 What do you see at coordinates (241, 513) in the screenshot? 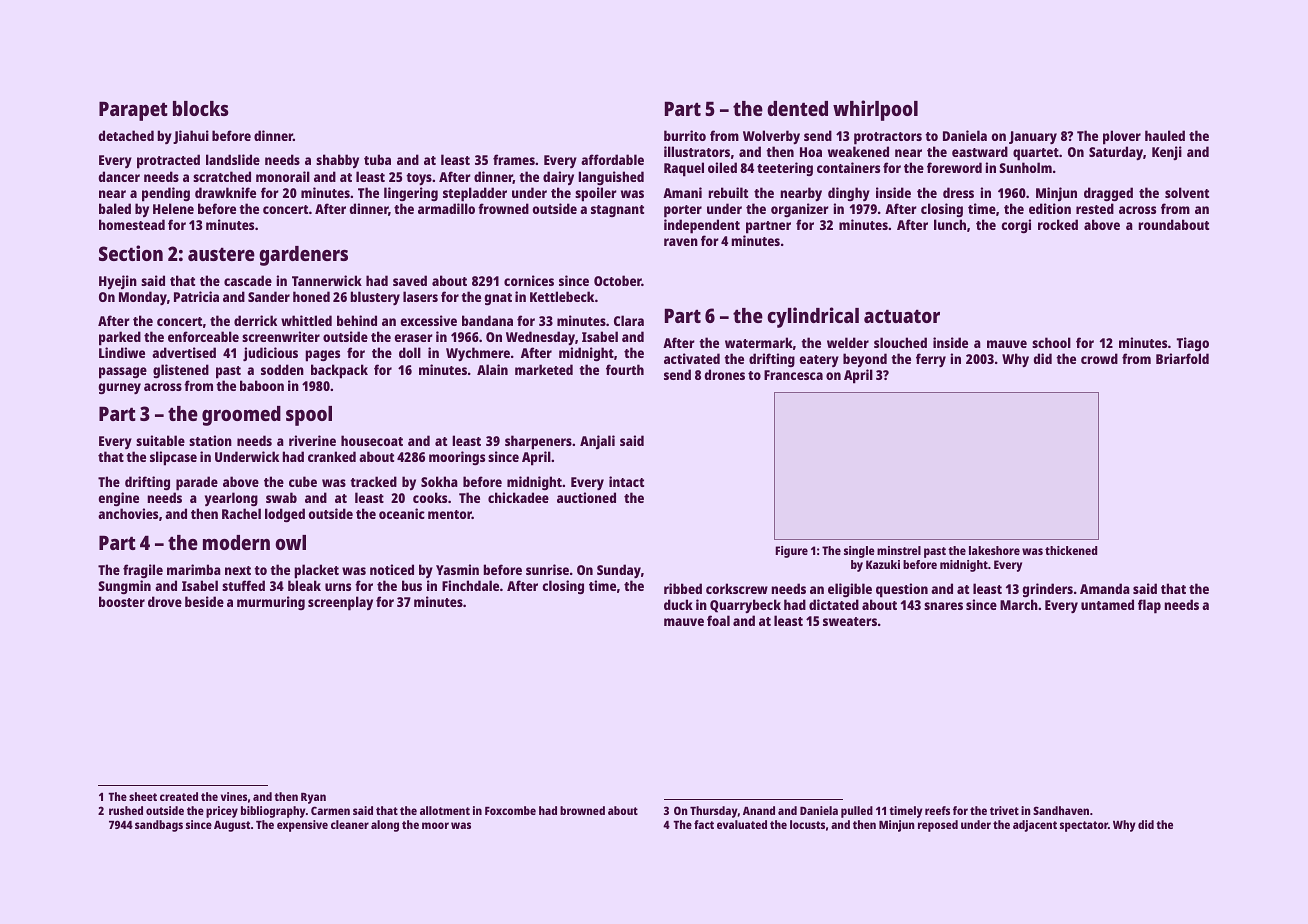
I see `Rachel` at bounding box center [241, 513].
